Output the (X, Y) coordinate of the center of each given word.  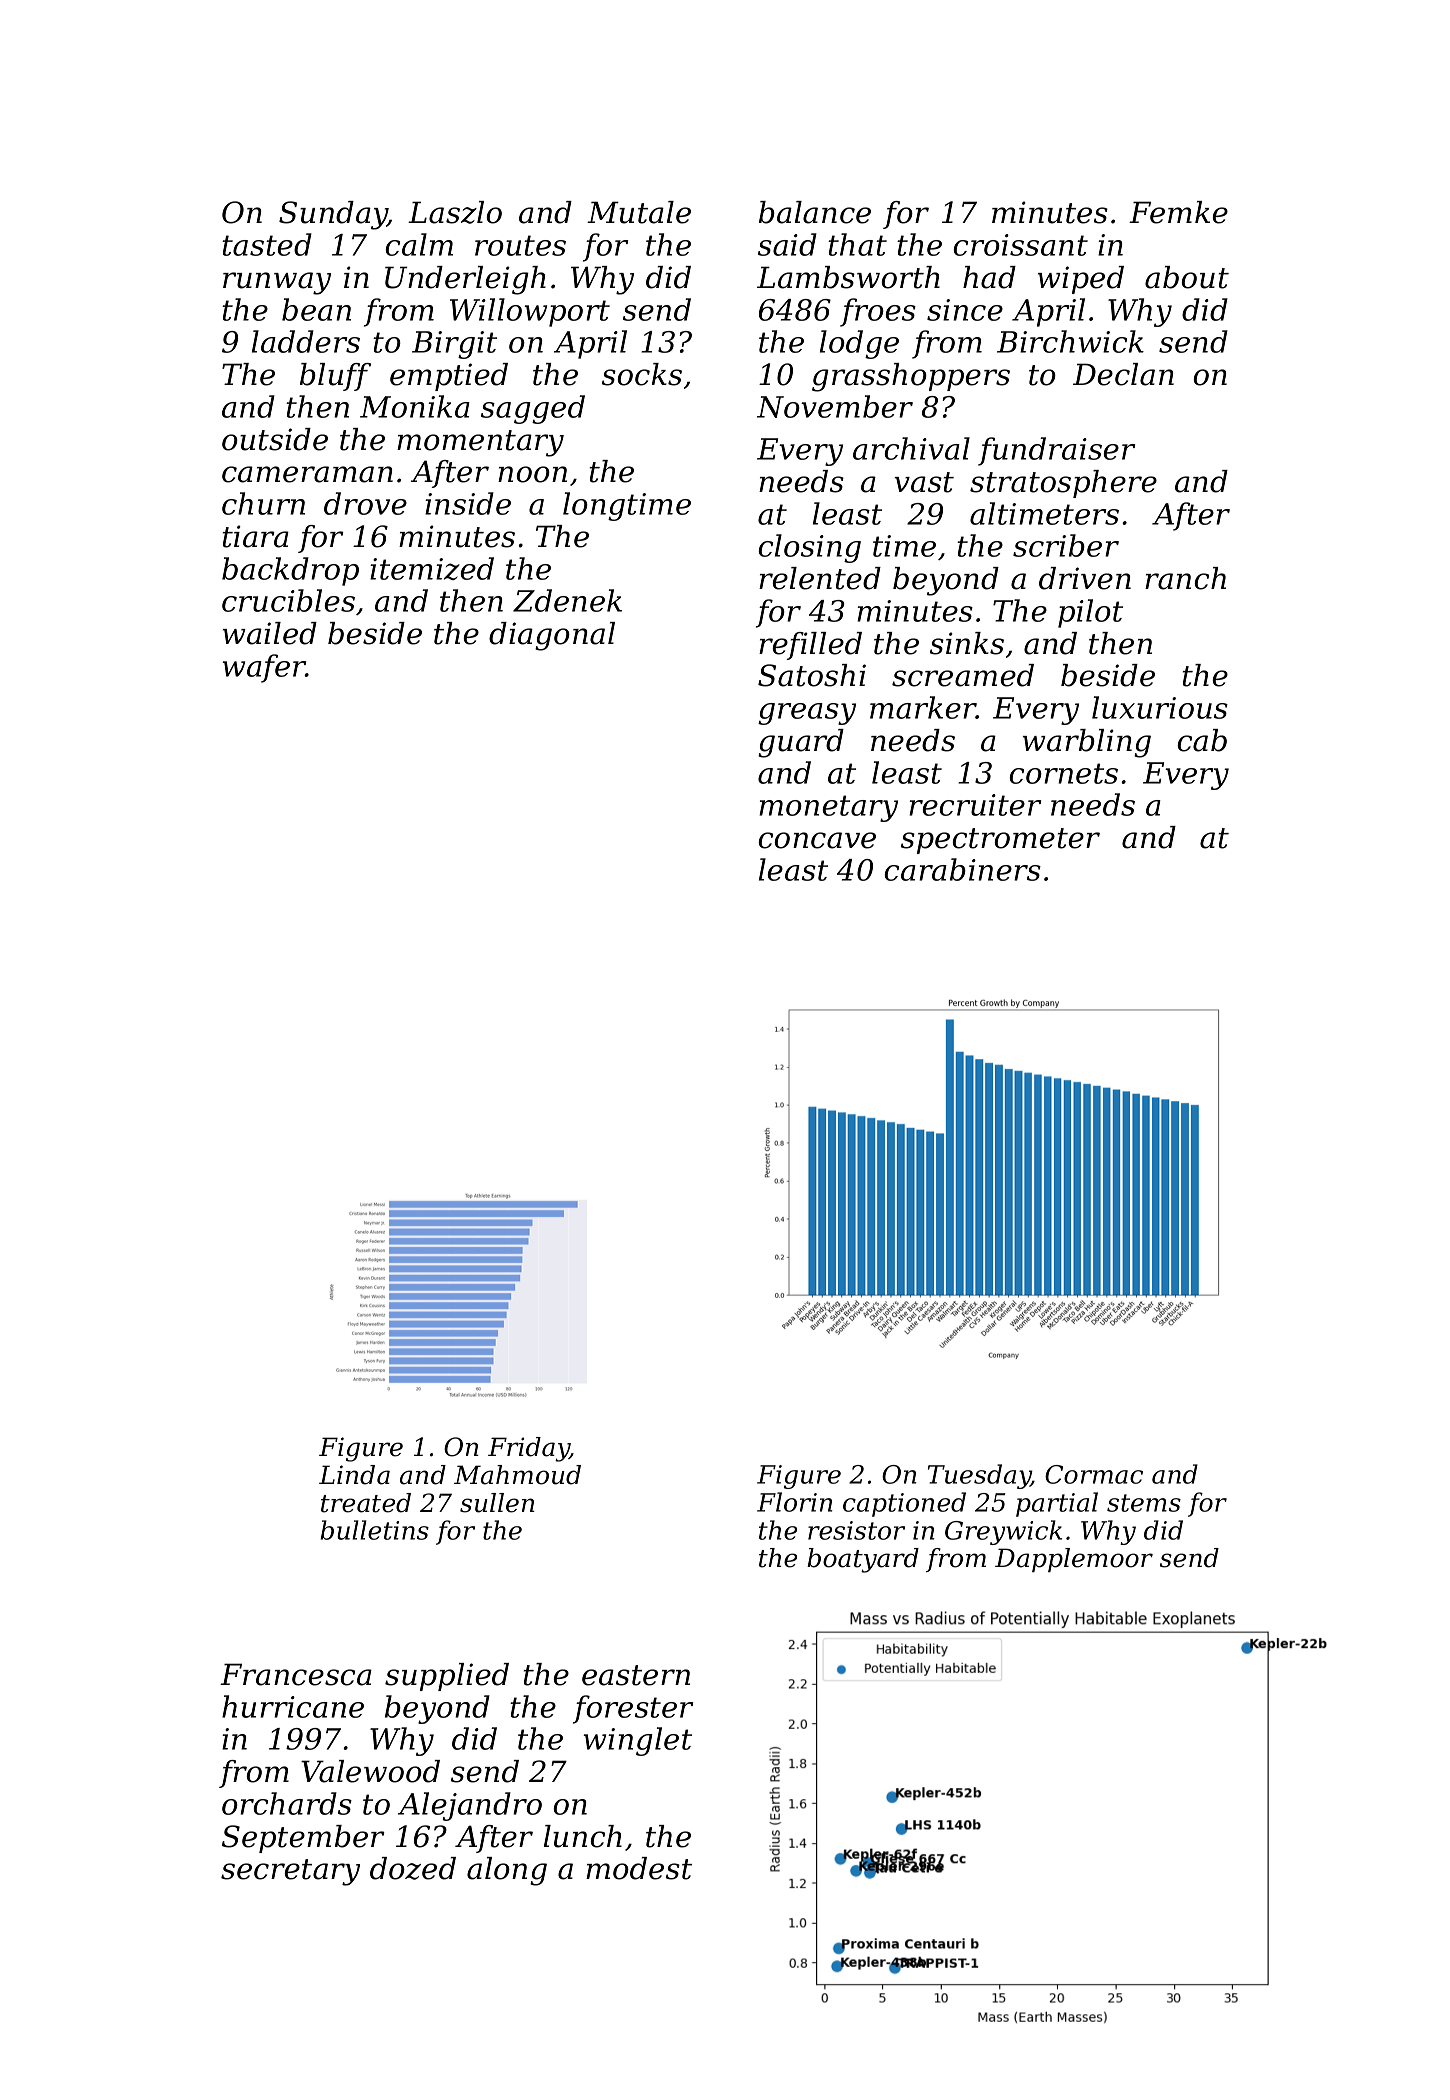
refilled (810, 646)
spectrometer (1000, 841)
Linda (354, 1475)
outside (275, 439)
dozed (413, 1868)
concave (817, 840)
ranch (1185, 578)
